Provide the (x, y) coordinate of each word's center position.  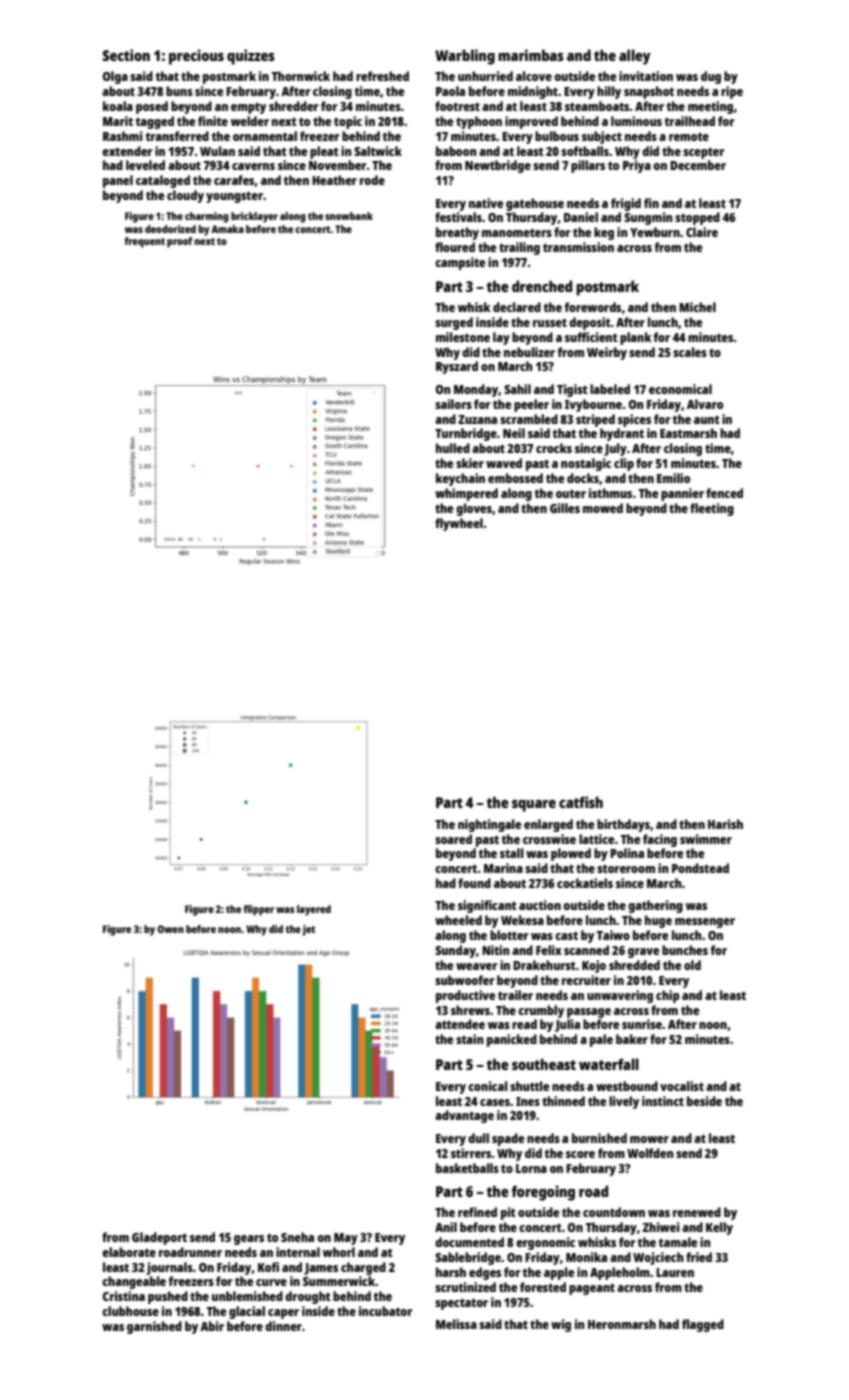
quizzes (251, 57)
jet (308, 930)
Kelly (719, 1228)
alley (635, 57)
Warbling (465, 57)
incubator (386, 1311)
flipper (259, 910)
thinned (563, 1101)
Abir (212, 1326)
